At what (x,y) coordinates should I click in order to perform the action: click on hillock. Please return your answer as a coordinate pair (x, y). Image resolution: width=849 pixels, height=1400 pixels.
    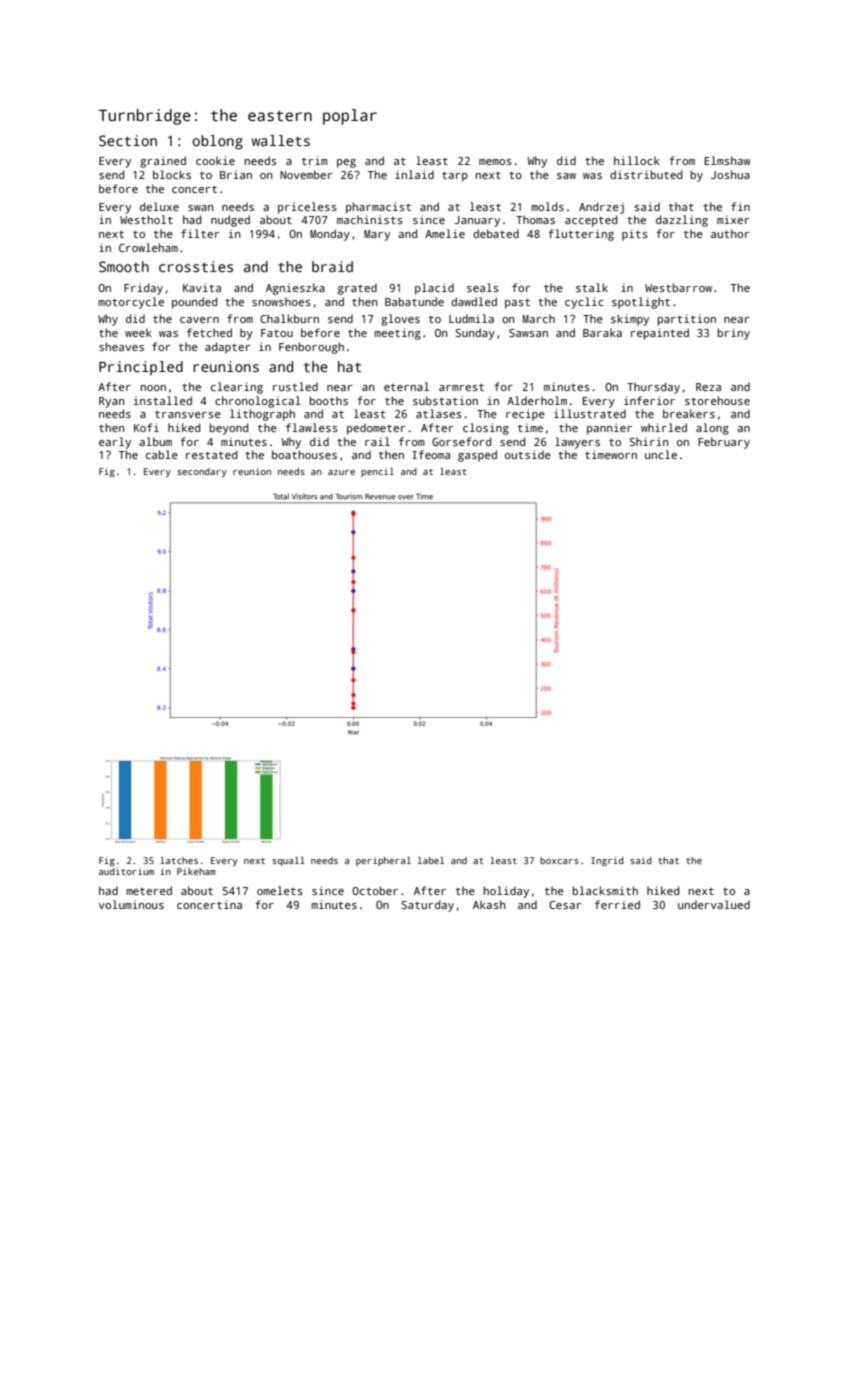
    Looking at the image, I should click on (637, 160).
